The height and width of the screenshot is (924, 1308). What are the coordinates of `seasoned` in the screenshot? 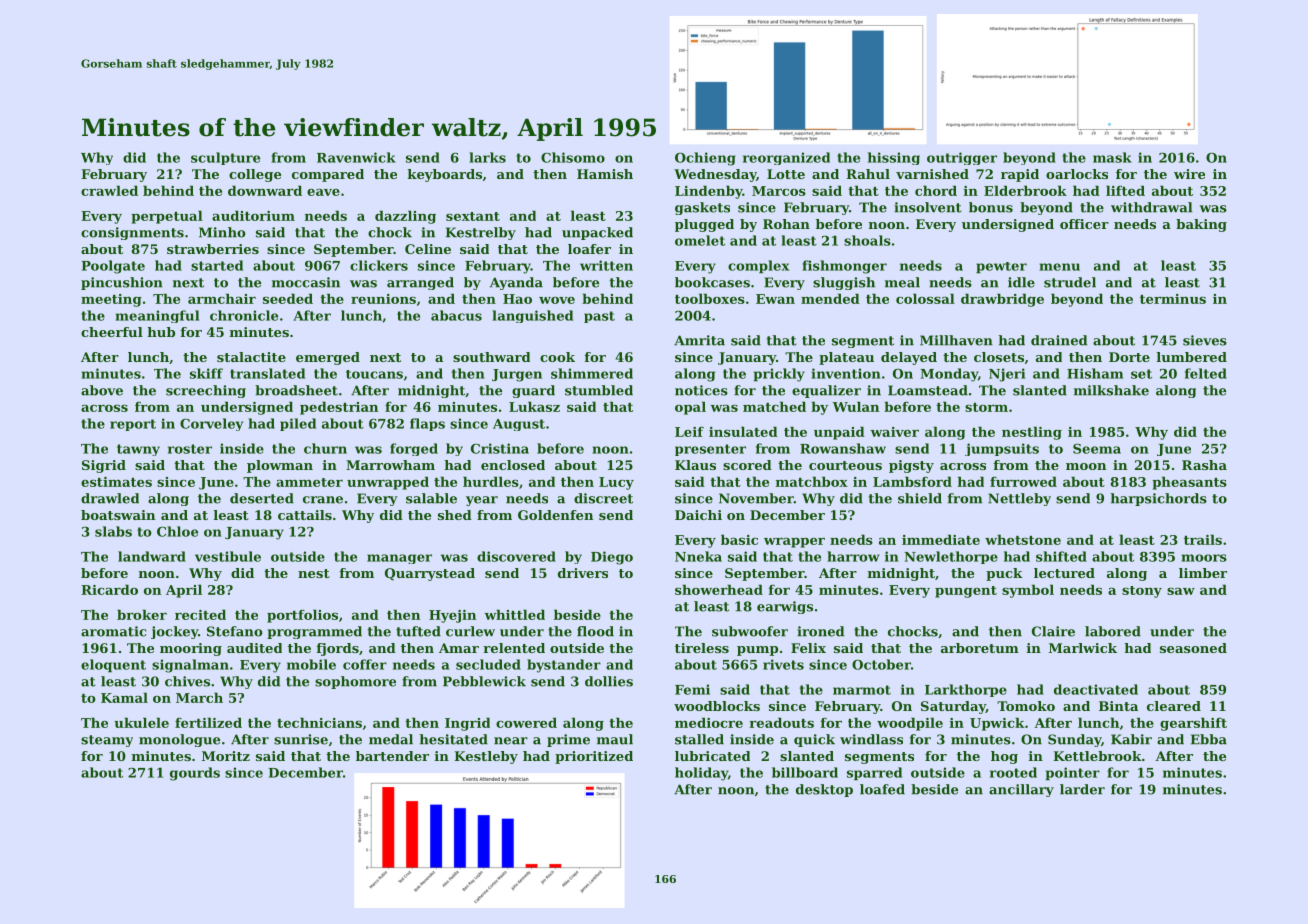 It's located at (1193, 648).
